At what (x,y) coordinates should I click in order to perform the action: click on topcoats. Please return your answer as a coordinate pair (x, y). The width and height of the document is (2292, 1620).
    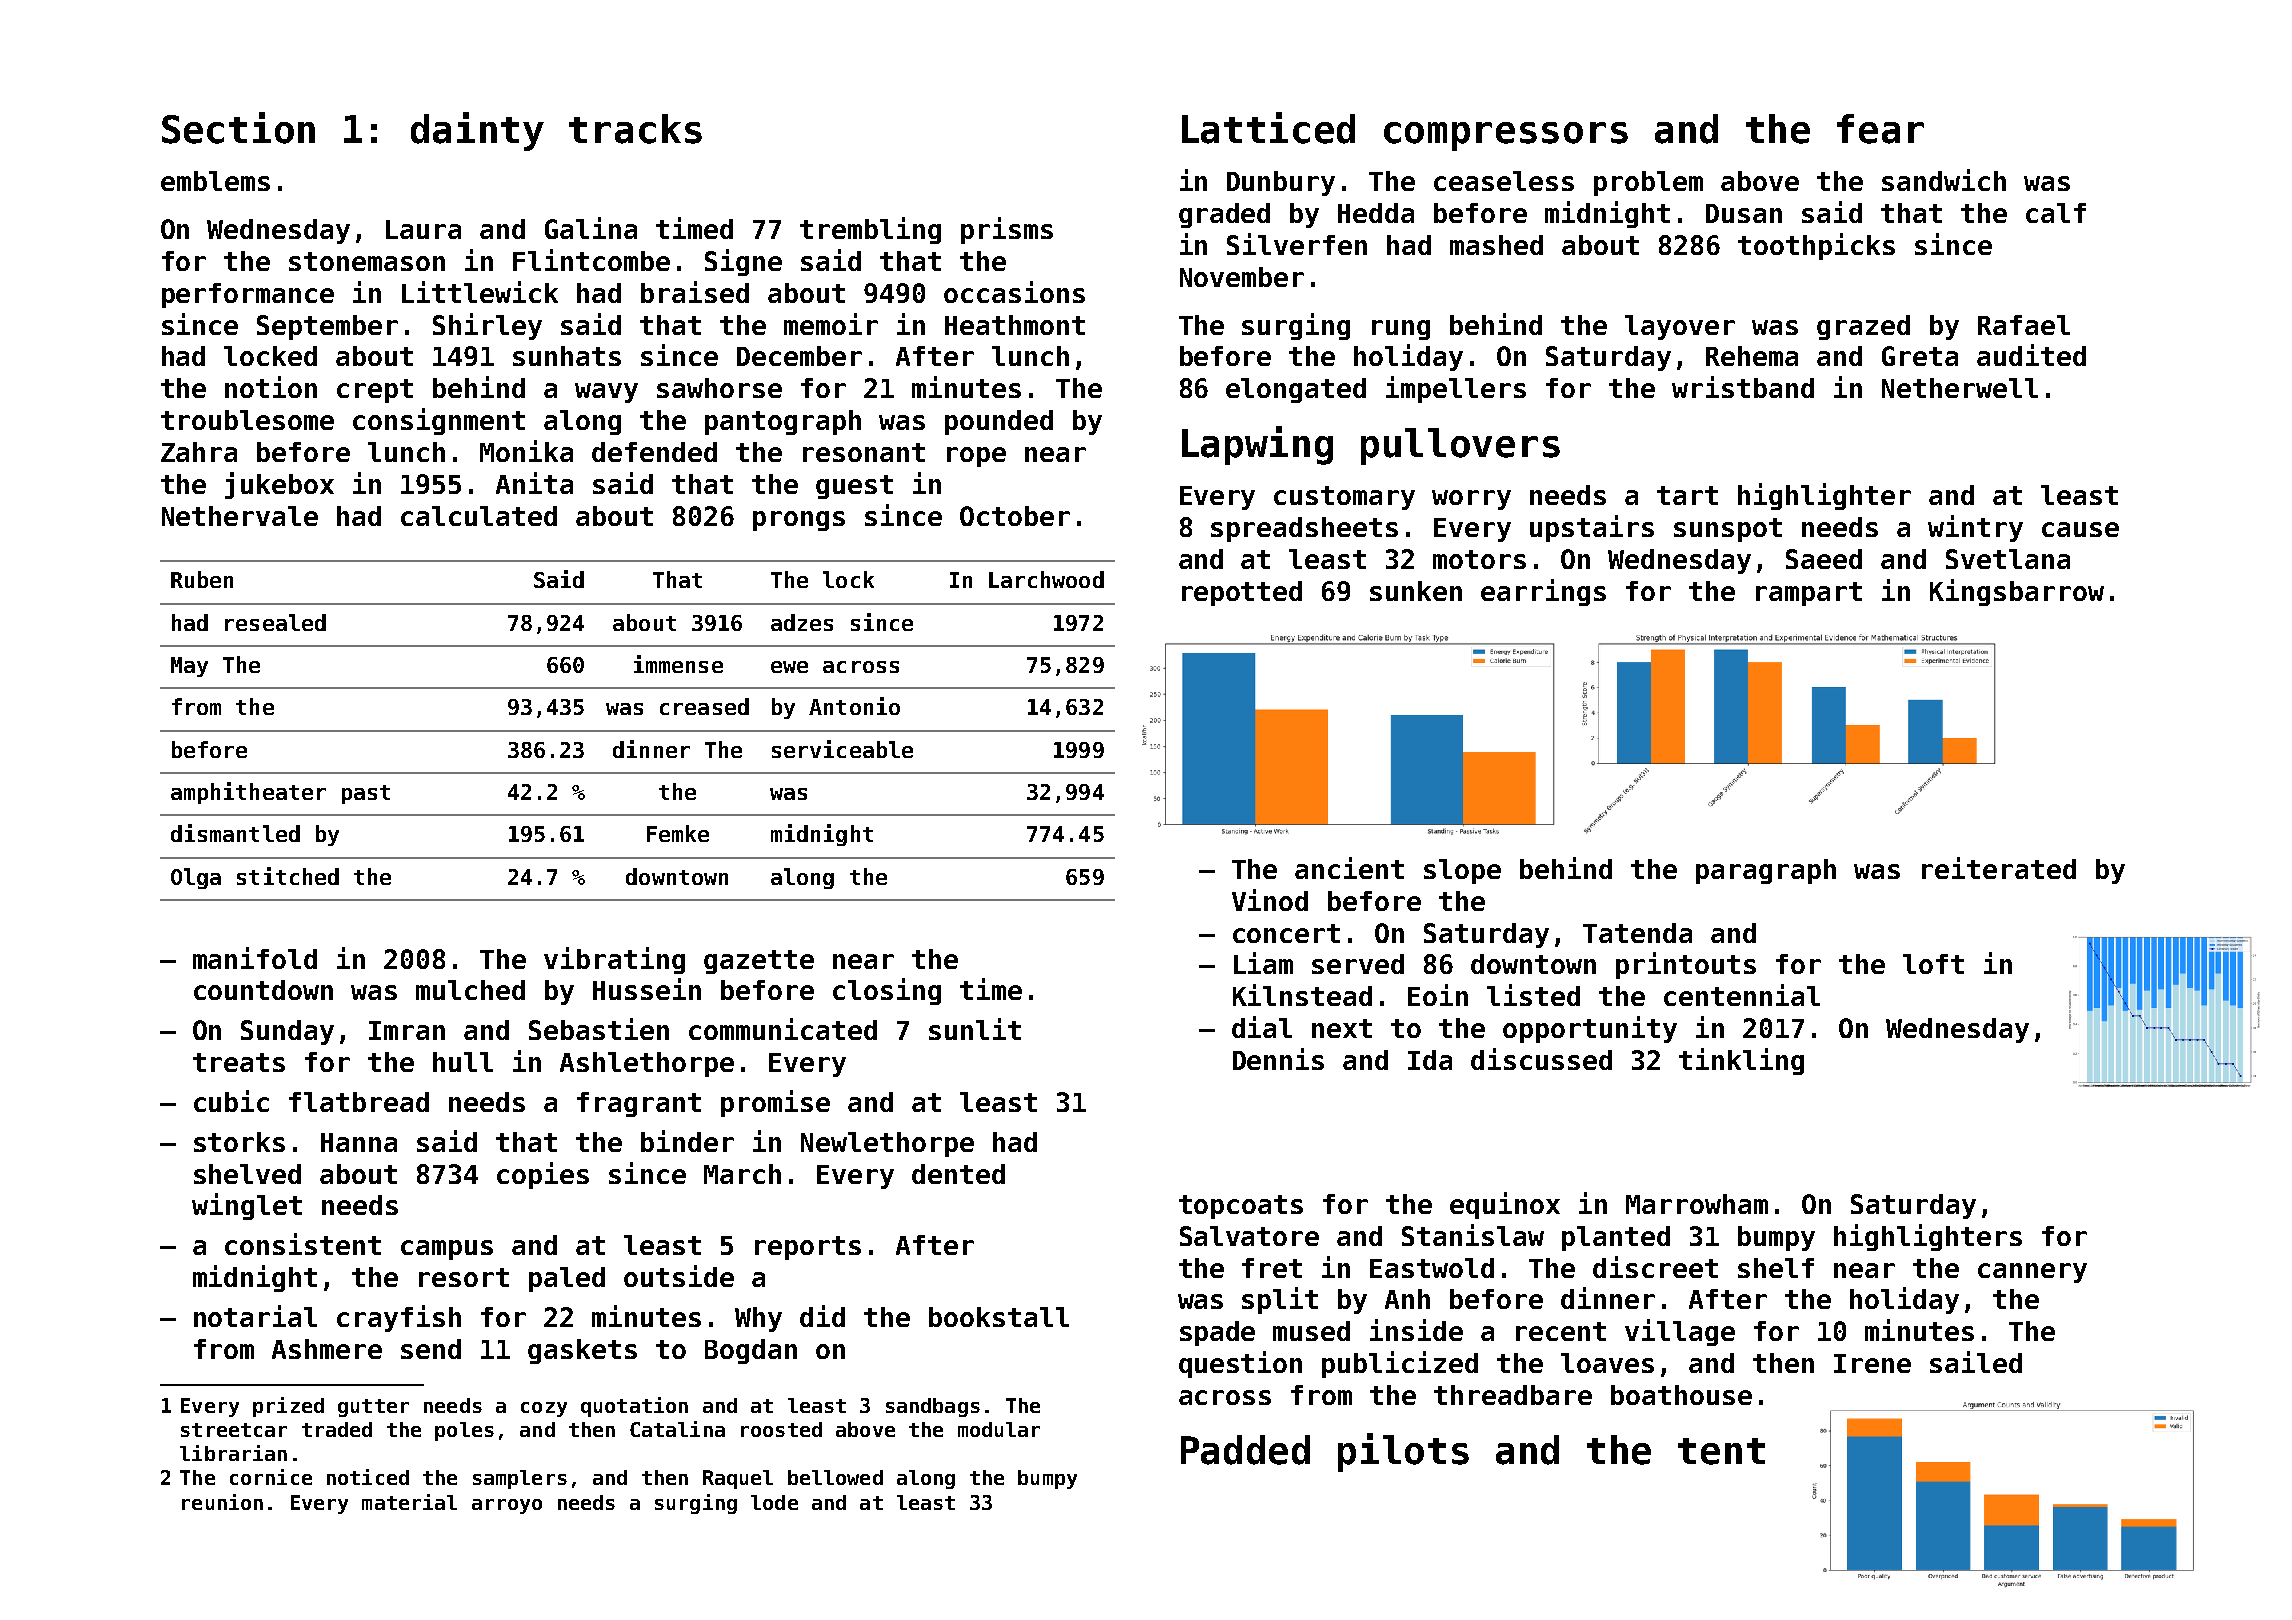
    Looking at the image, I should click on (1241, 1207).
